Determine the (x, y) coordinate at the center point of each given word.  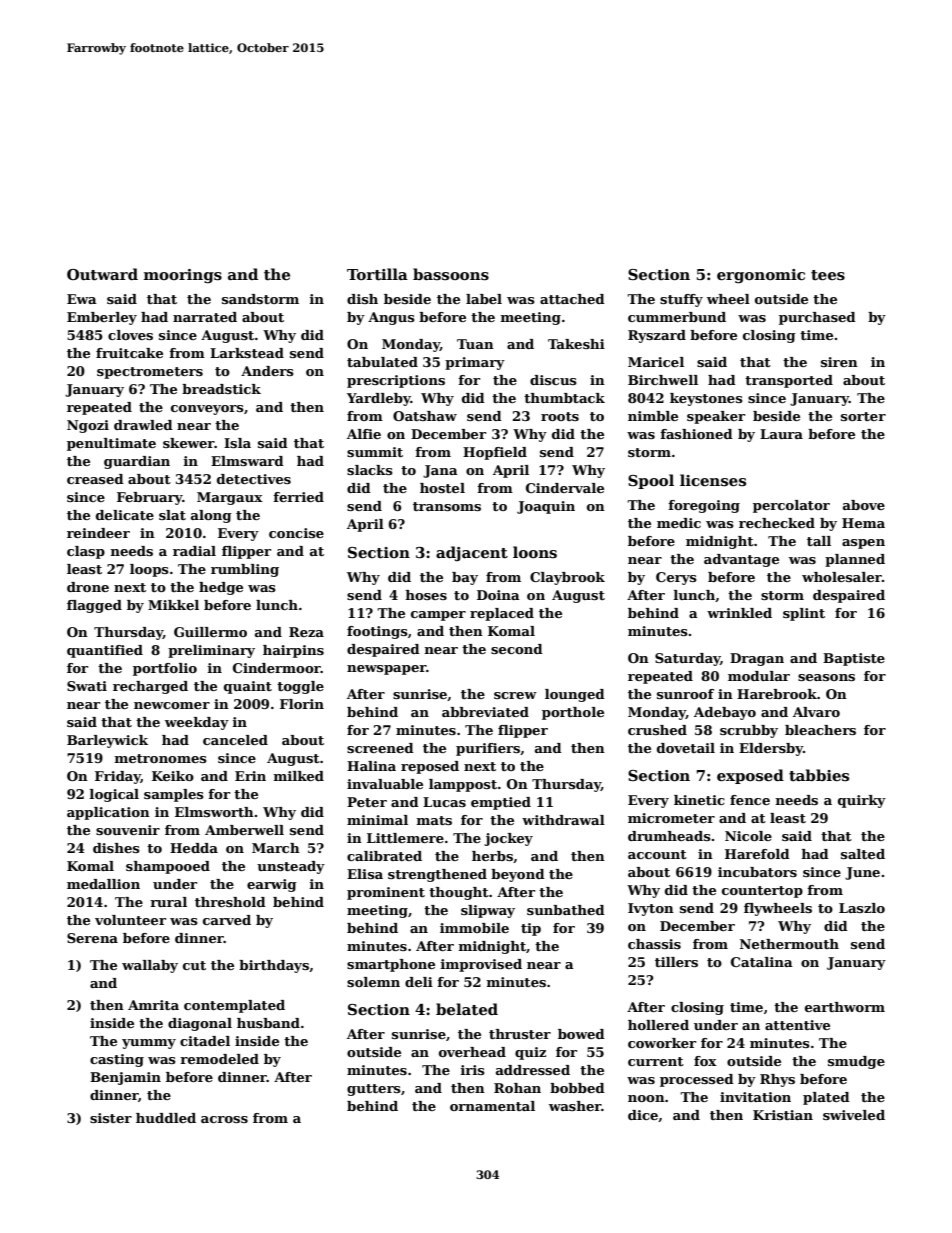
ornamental (492, 1106)
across (224, 1119)
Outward (102, 274)
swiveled (854, 1115)
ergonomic (761, 276)
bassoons (451, 274)
